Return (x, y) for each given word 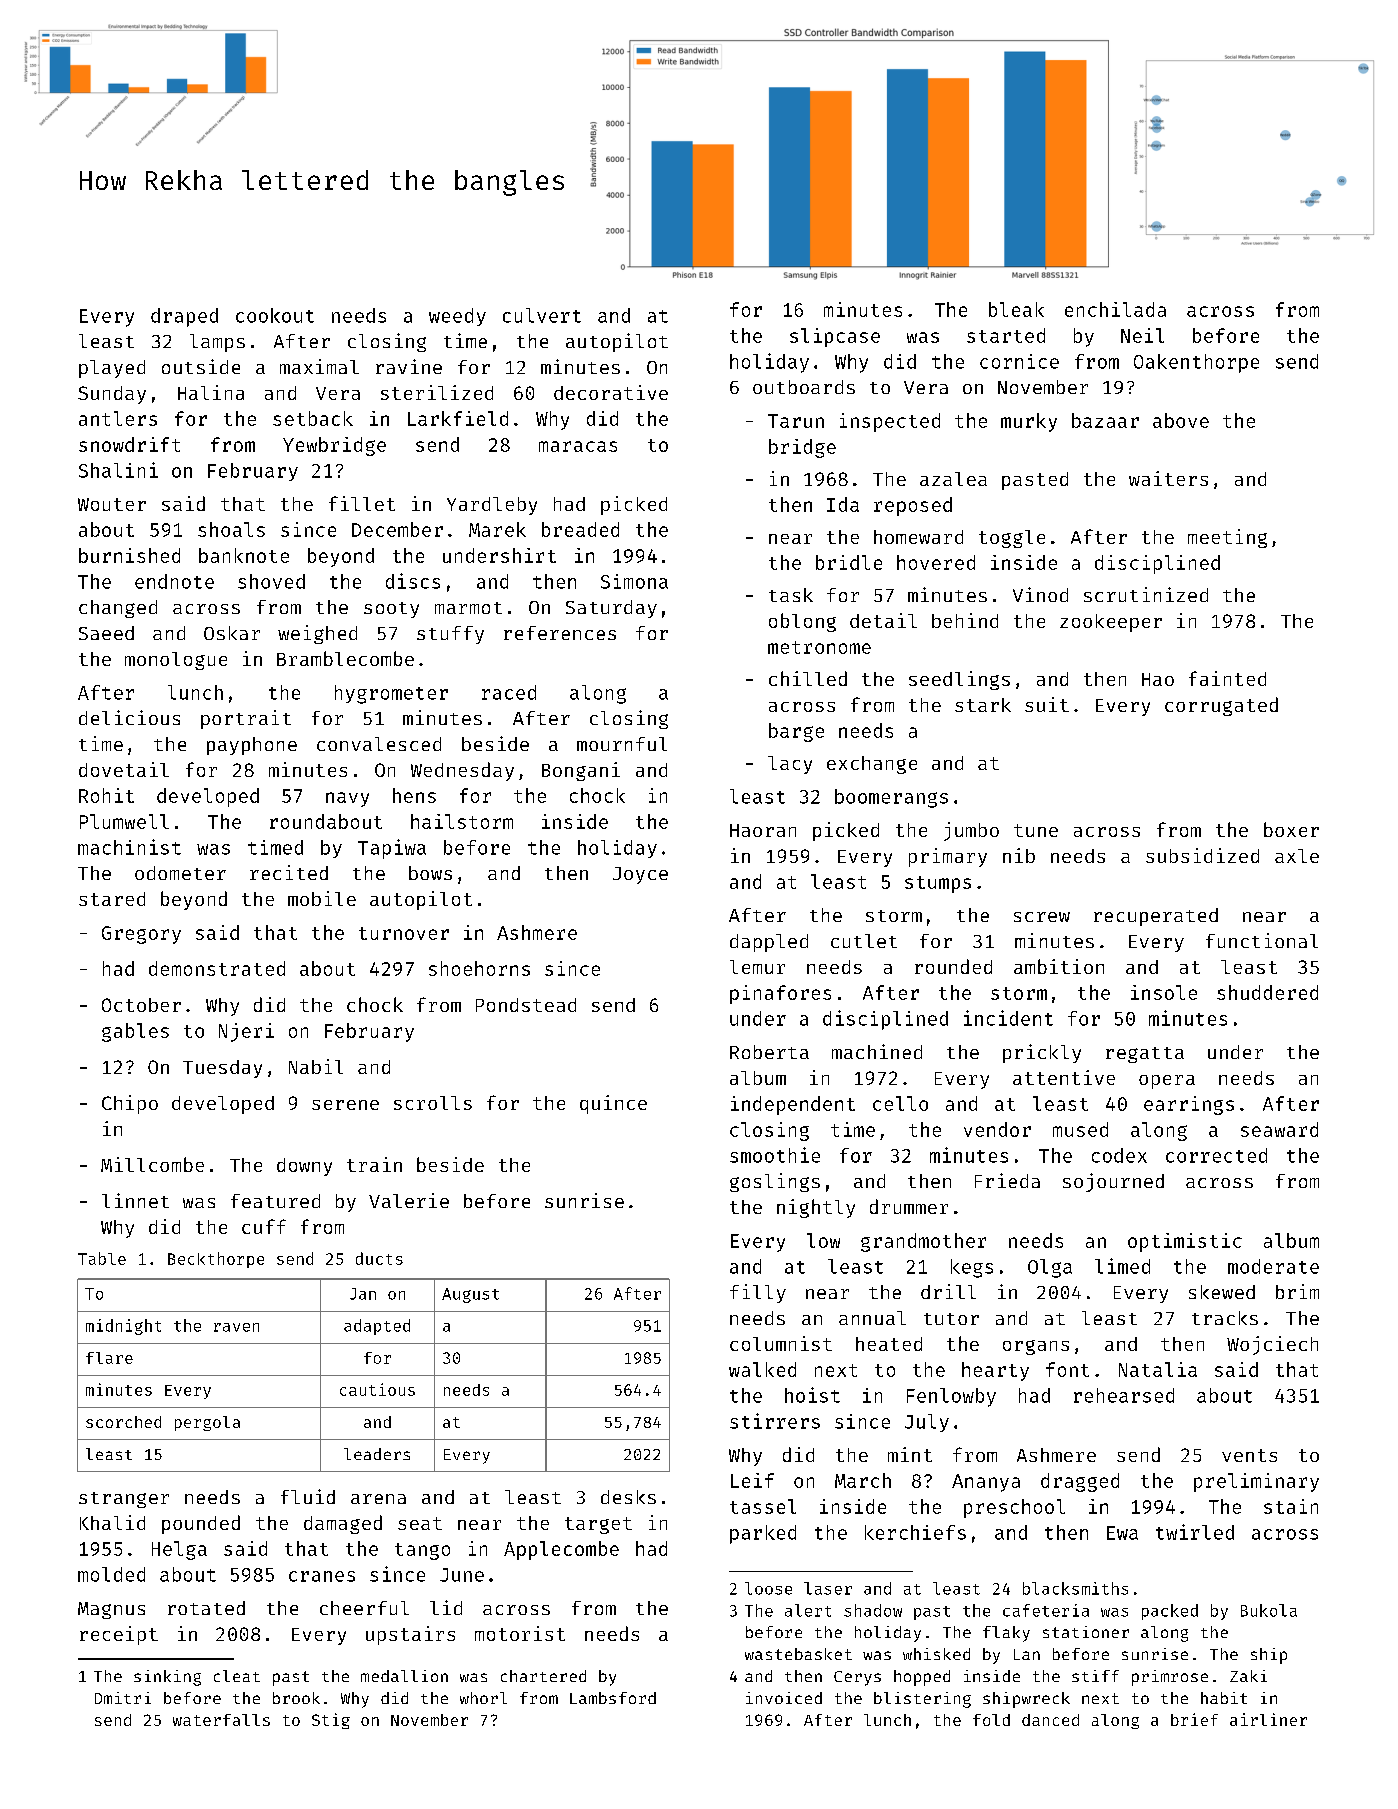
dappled (769, 943)
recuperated (1156, 917)
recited (289, 872)
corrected (1216, 1155)
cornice (1019, 361)
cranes (322, 1576)
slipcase (835, 337)
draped (184, 317)
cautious (377, 1389)
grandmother (923, 1242)
